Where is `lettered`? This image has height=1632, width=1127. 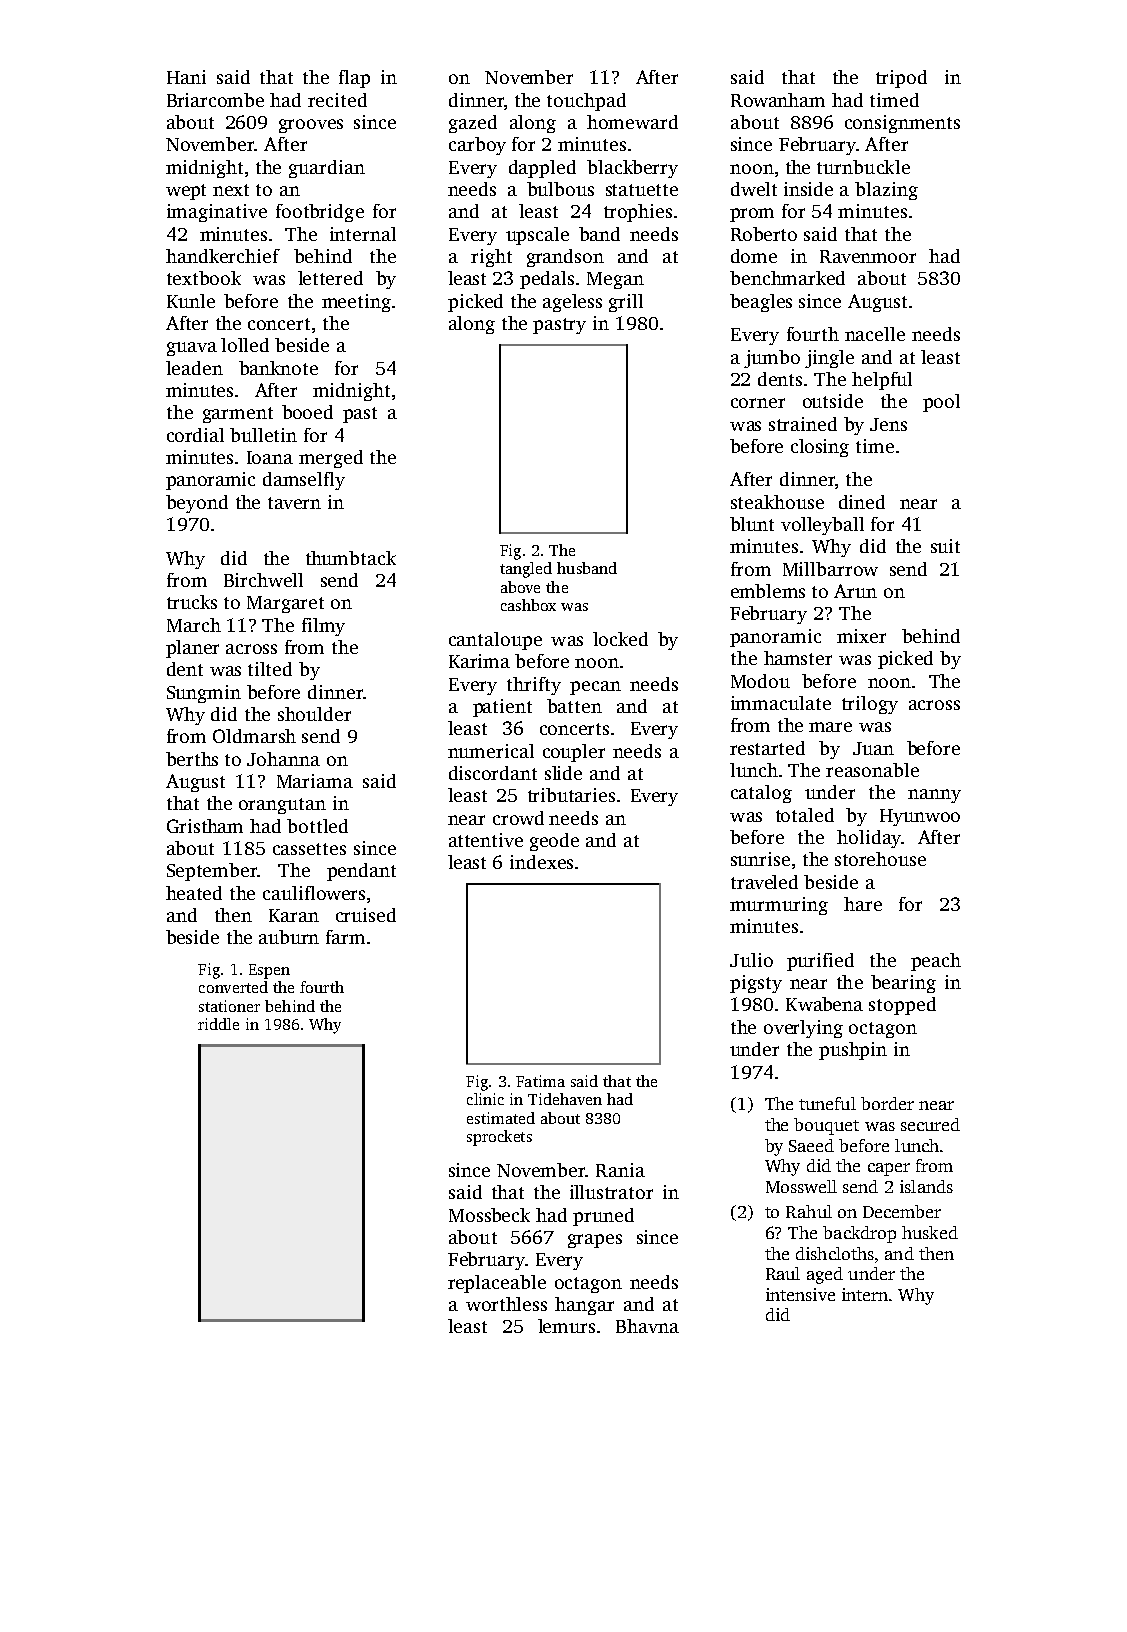
lettered is located at coordinates (330, 278).
